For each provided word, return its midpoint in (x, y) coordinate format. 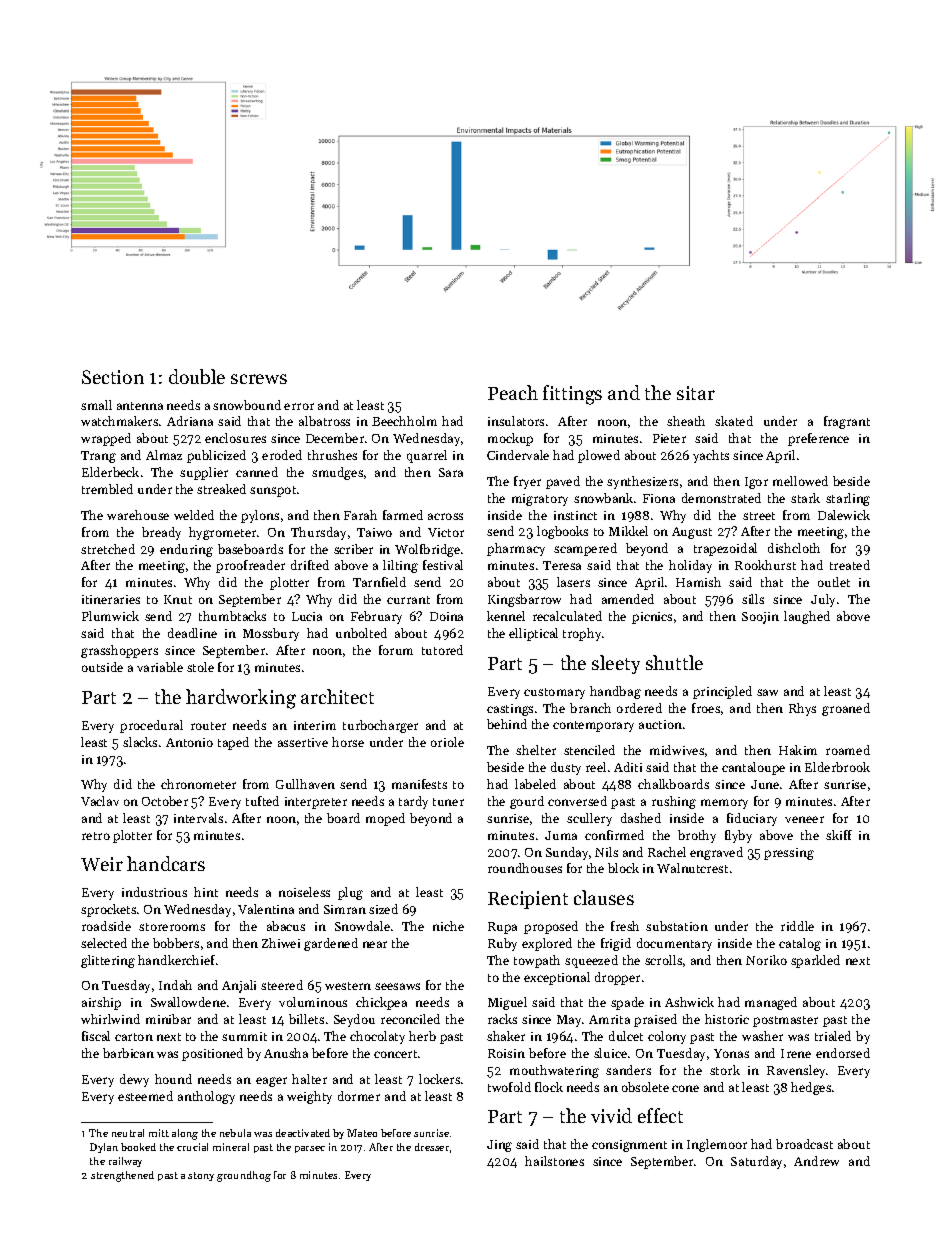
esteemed (145, 1096)
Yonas (731, 1053)
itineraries (111, 599)
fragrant (847, 422)
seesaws (397, 986)
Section (113, 377)
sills (753, 599)
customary (554, 693)
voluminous (313, 1002)
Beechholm (404, 421)
